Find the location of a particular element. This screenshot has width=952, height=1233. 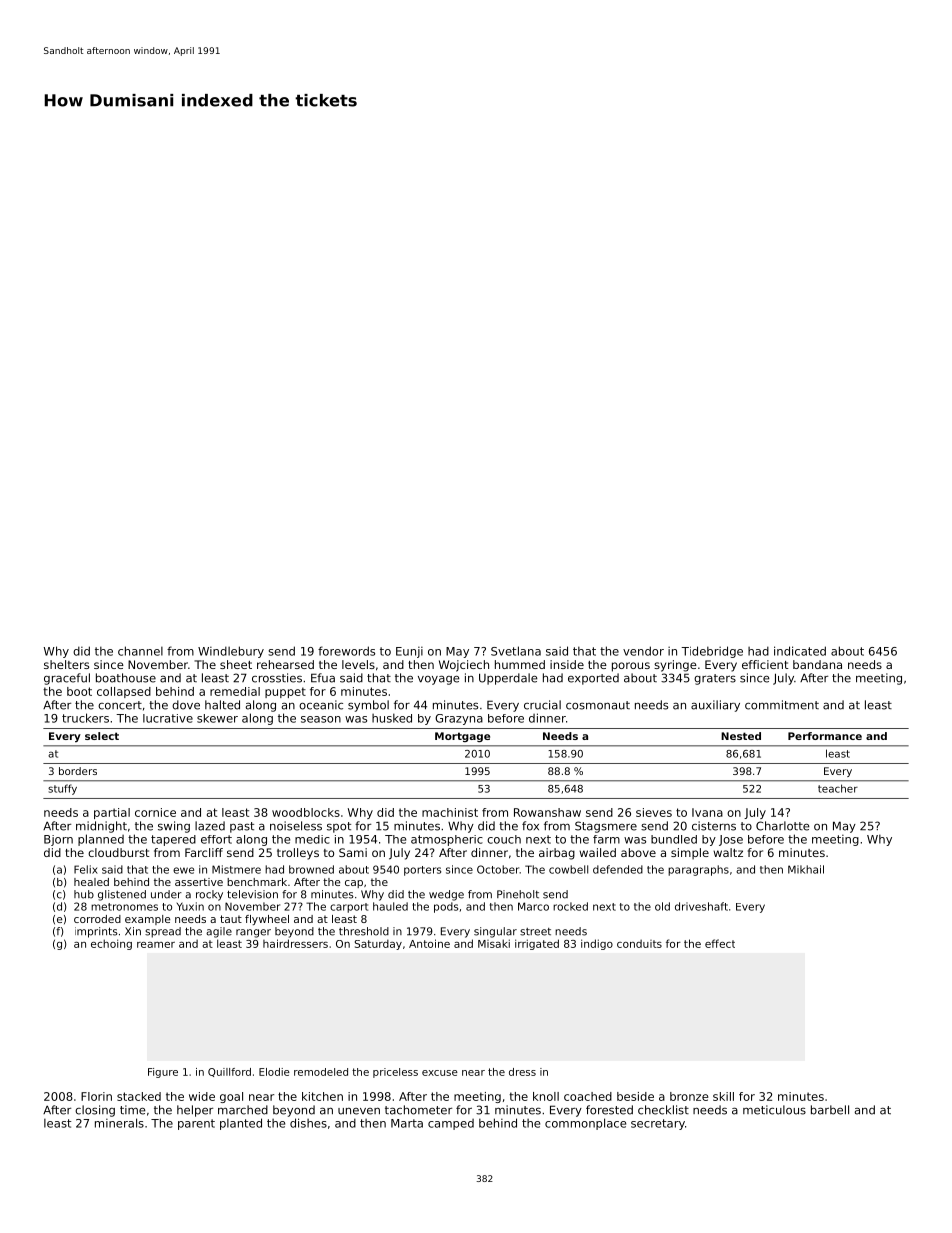

truckers is located at coordinates (85, 718).
